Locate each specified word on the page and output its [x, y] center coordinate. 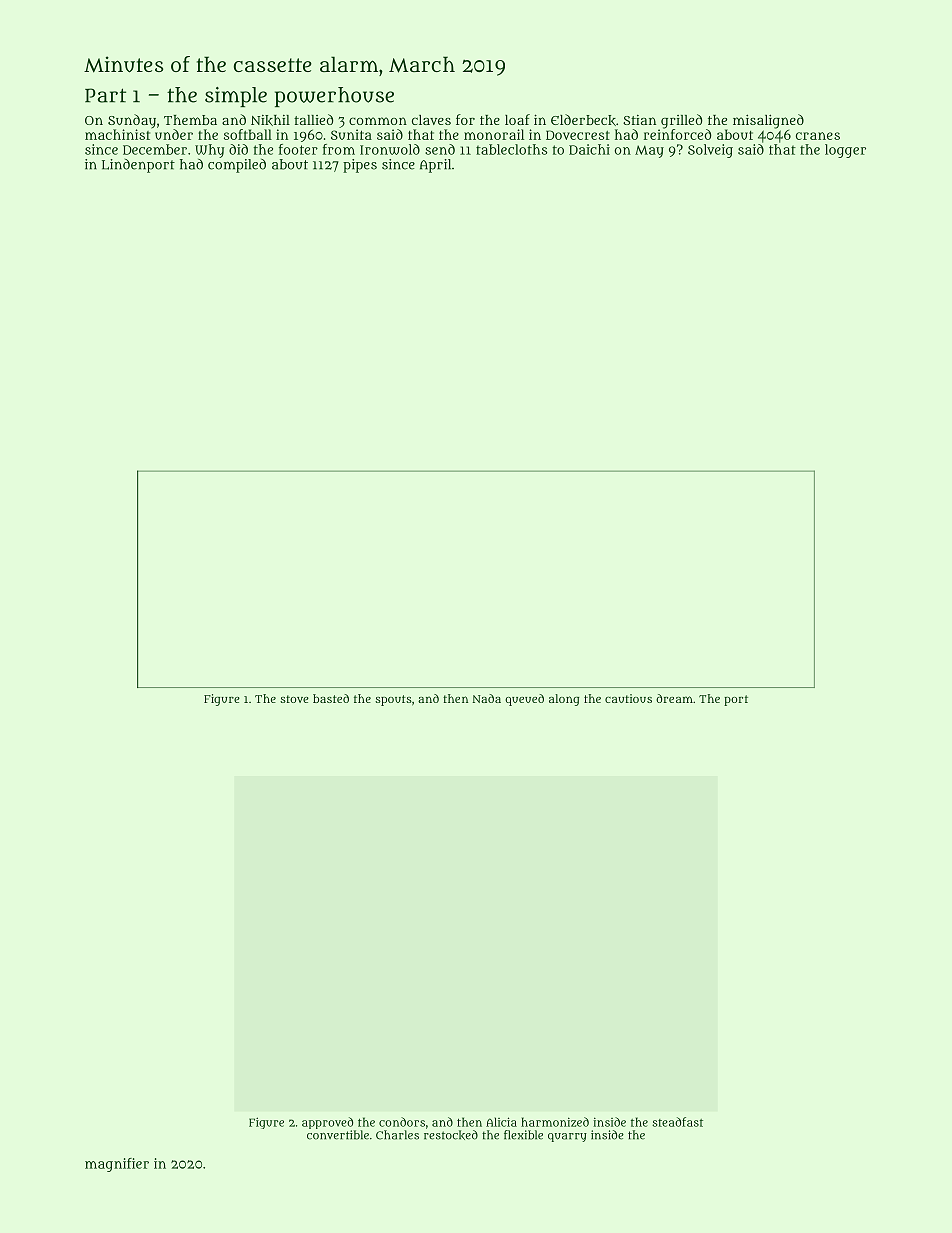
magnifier [117, 1165]
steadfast [677, 1122]
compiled [237, 166]
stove [294, 699]
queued [524, 700]
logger [845, 151]
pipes [360, 166]
